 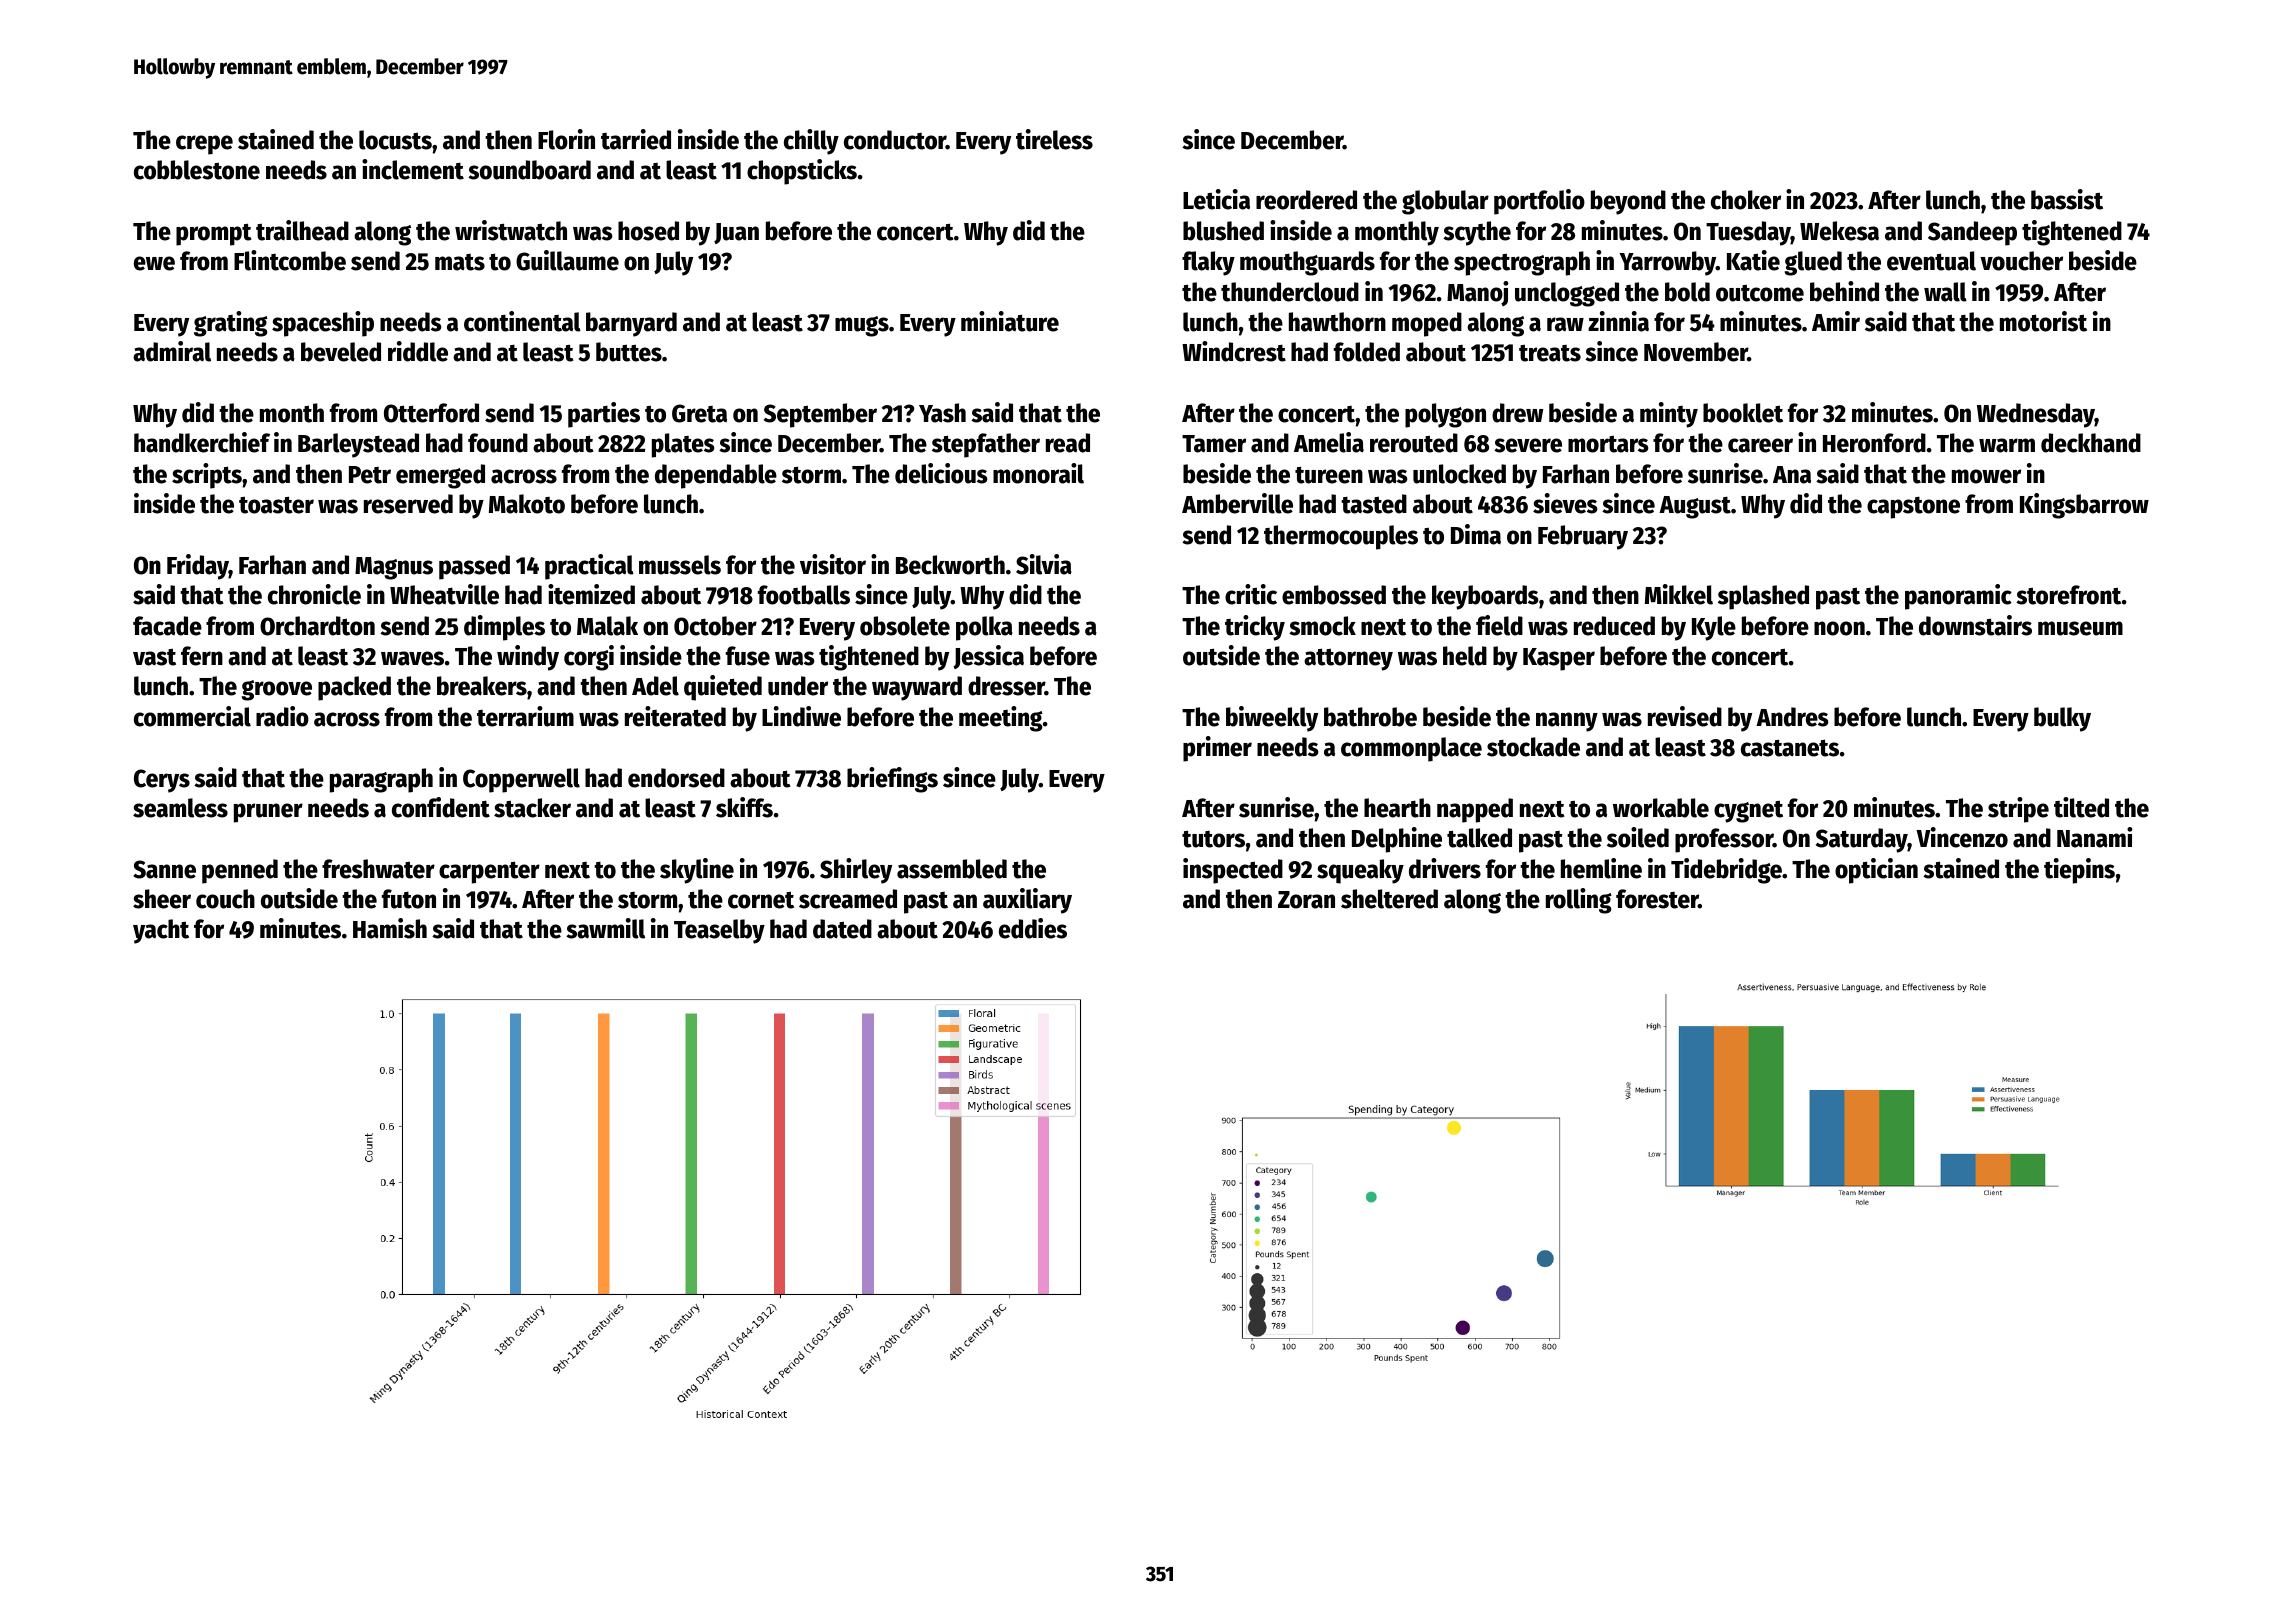 What do you see at coordinates (192, 716) in the document?
I see `commercial` at bounding box center [192, 716].
